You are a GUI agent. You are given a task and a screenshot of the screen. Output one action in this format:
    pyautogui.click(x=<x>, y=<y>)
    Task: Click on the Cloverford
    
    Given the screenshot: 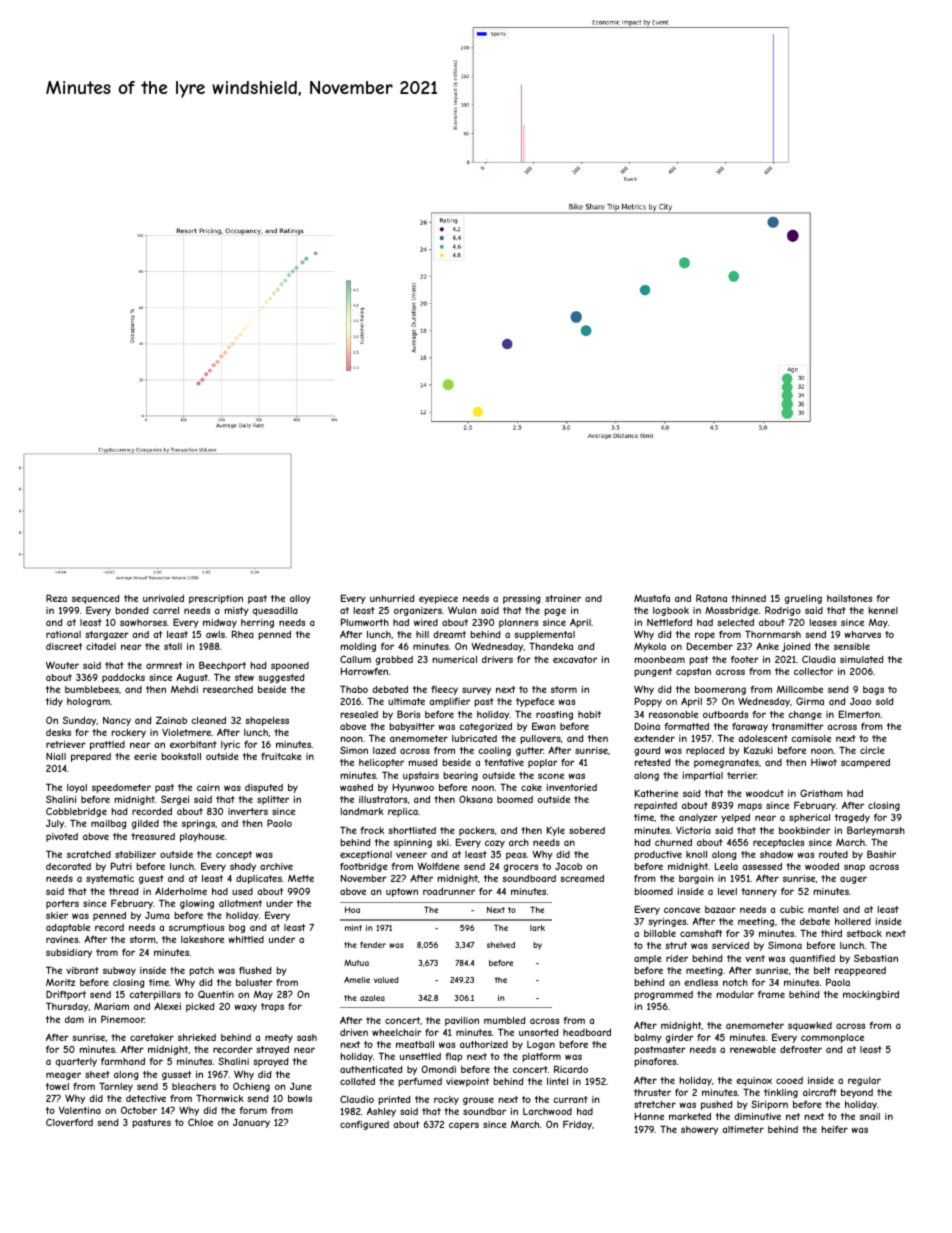 What is the action you would take?
    pyautogui.click(x=69, y=1122)
